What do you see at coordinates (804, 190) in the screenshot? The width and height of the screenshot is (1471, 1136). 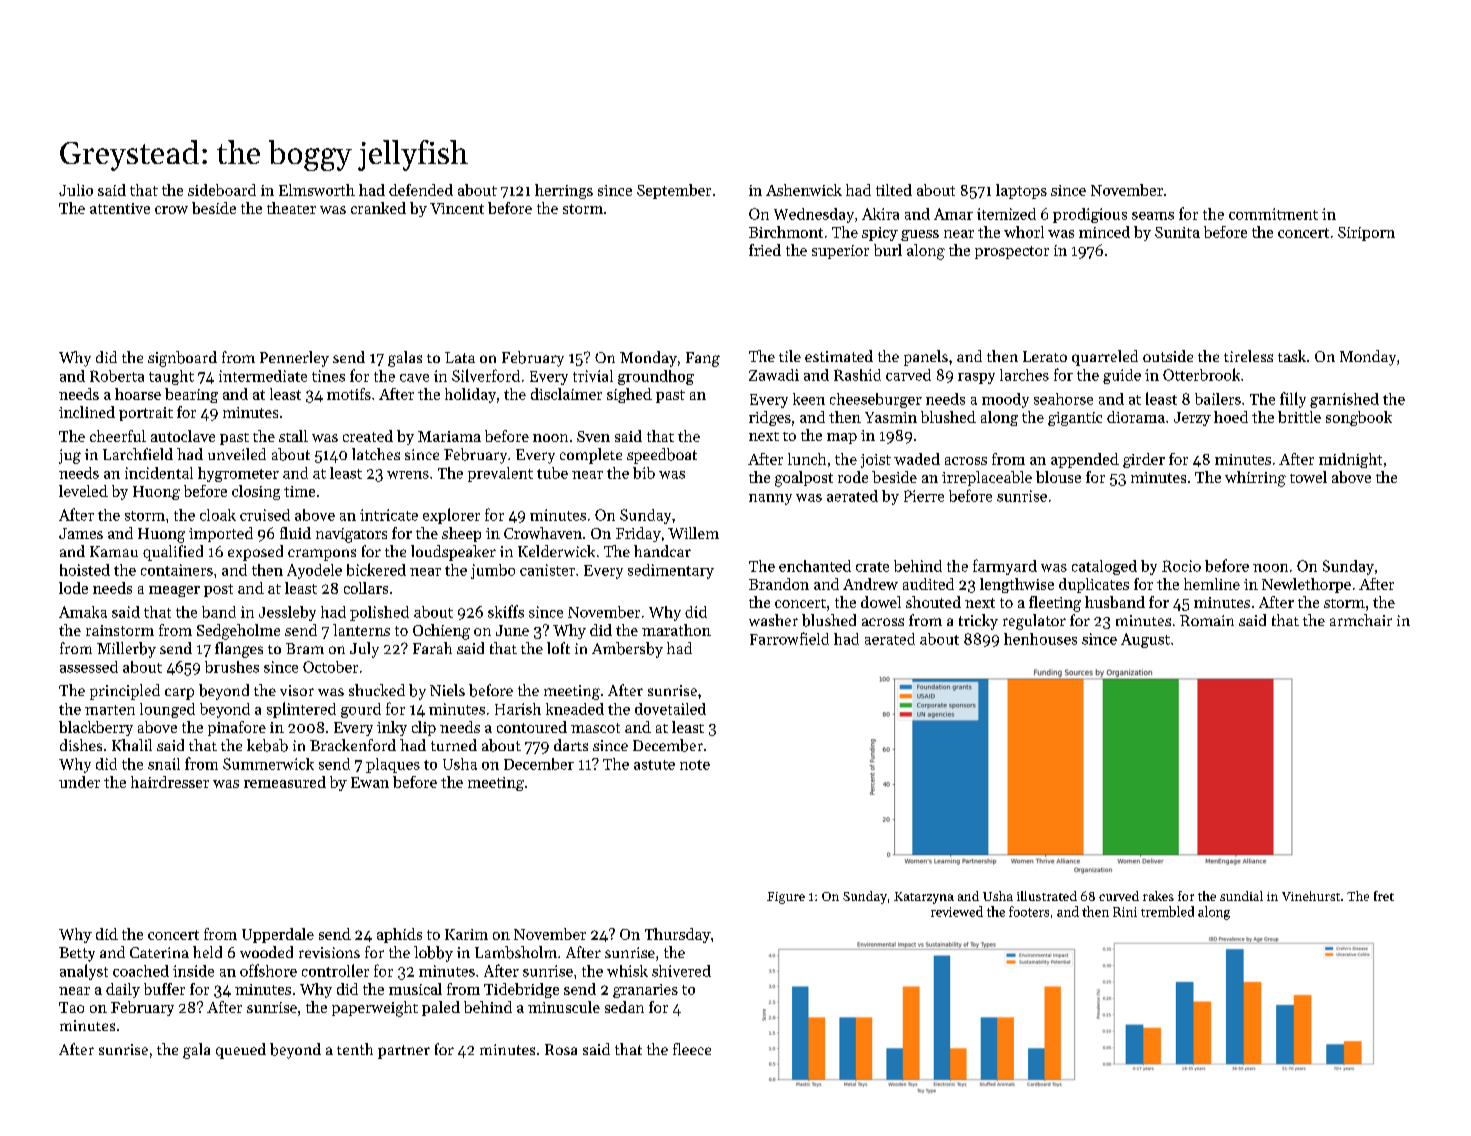 I see `Ashenwick` at bounding box center [804, 190].
